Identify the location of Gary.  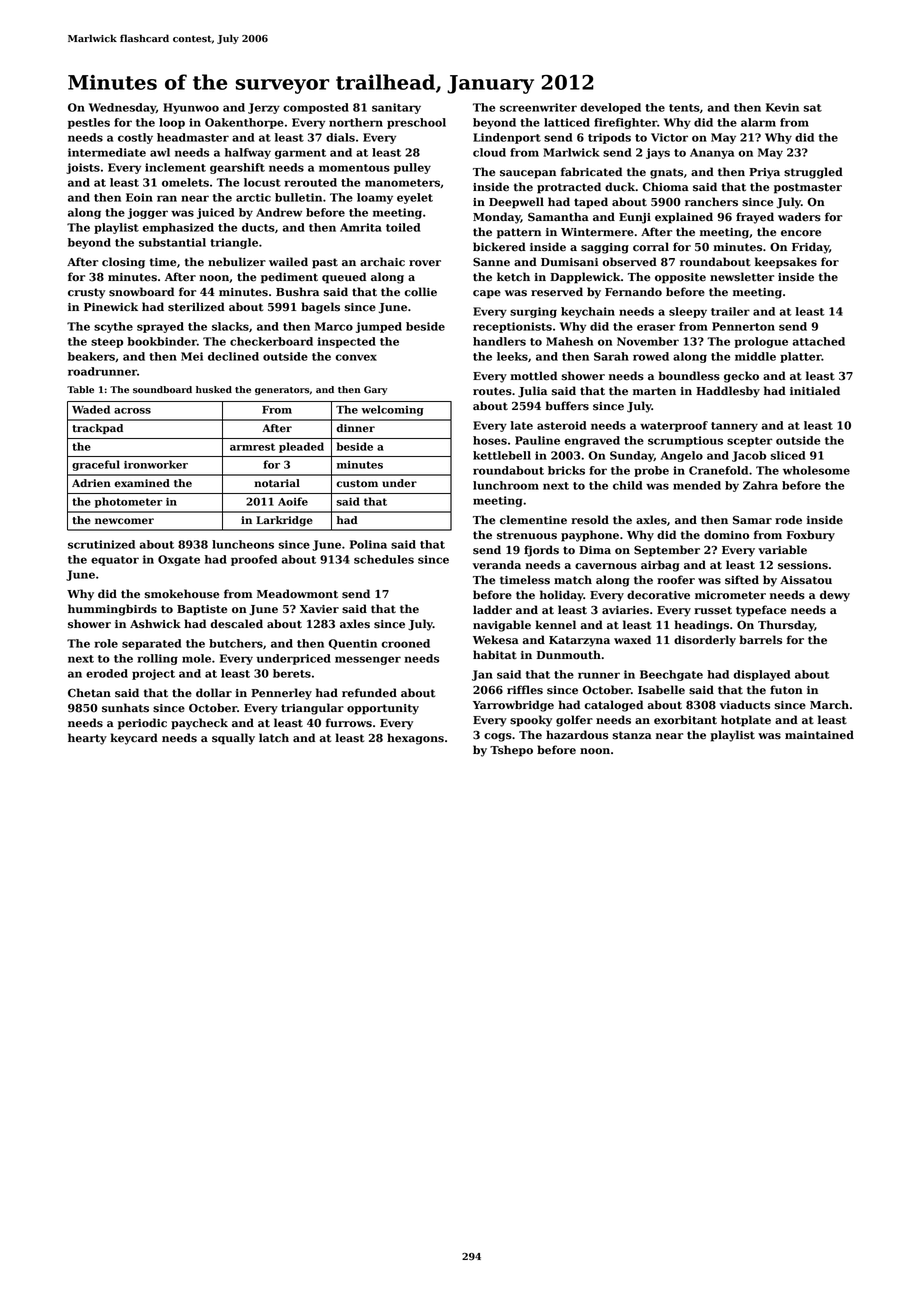
(376, 390).
